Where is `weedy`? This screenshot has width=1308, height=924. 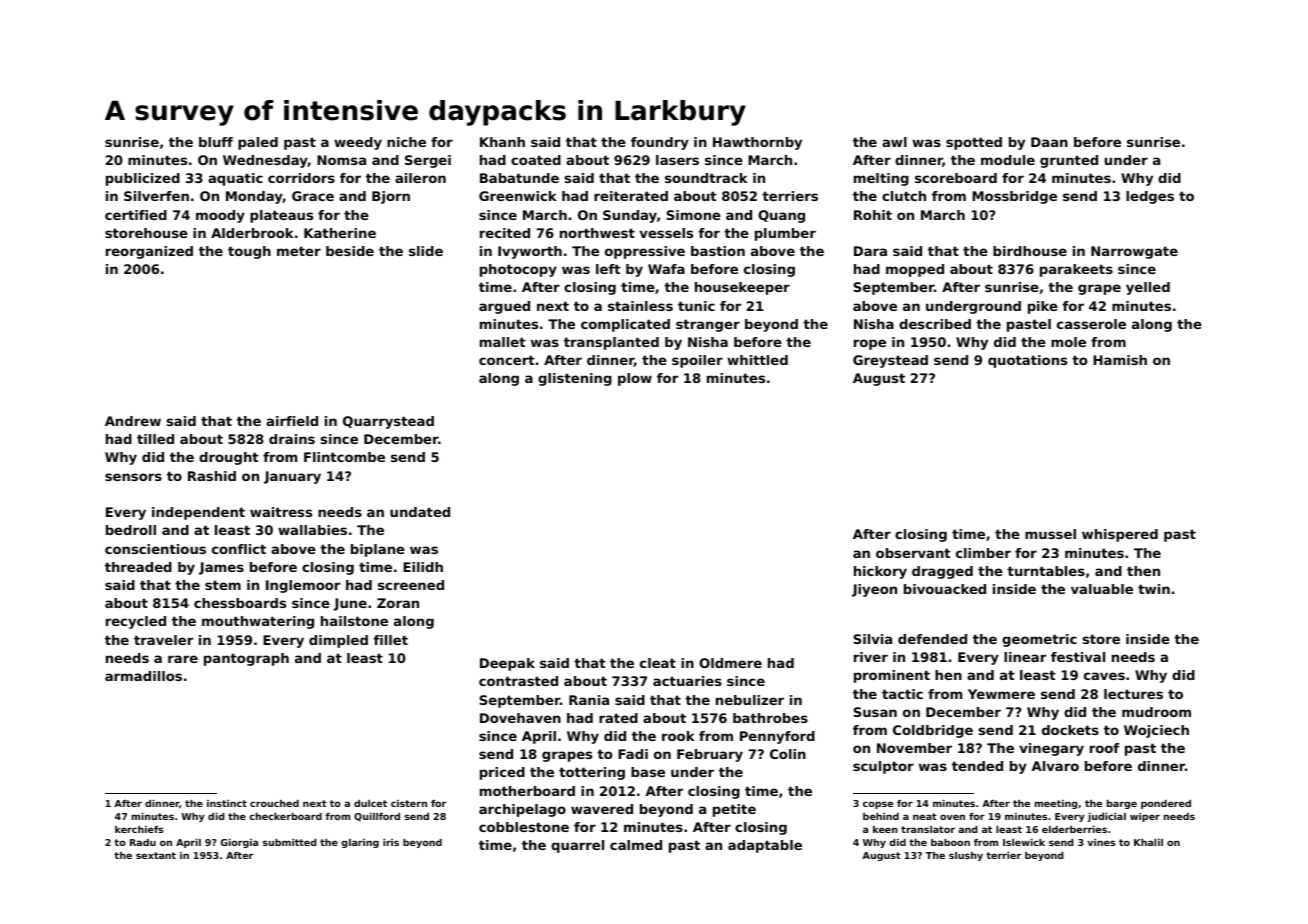 weedy is located at coordinates (358, 143).
